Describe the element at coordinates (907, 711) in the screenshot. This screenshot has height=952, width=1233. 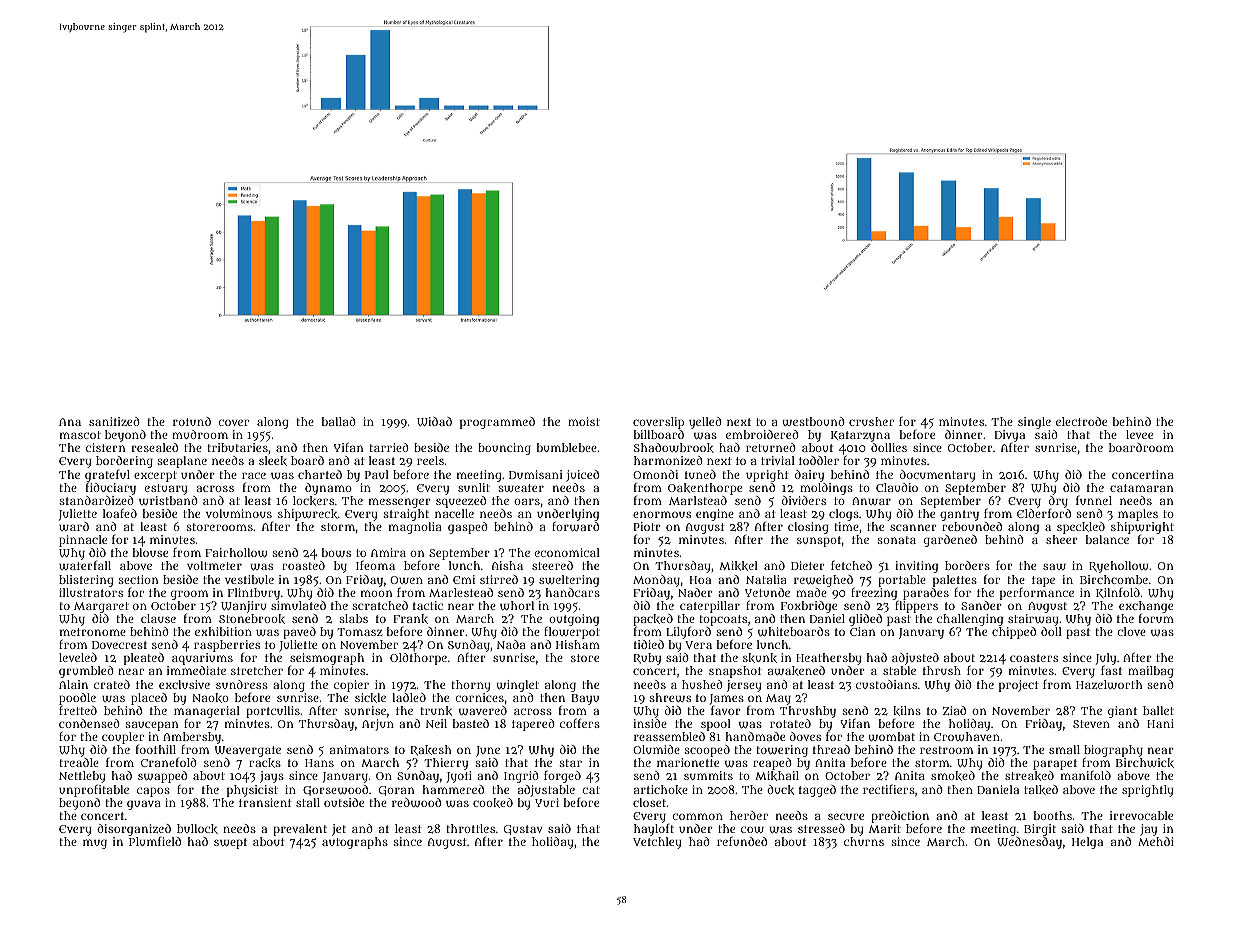
I see `kilns` at that location.
